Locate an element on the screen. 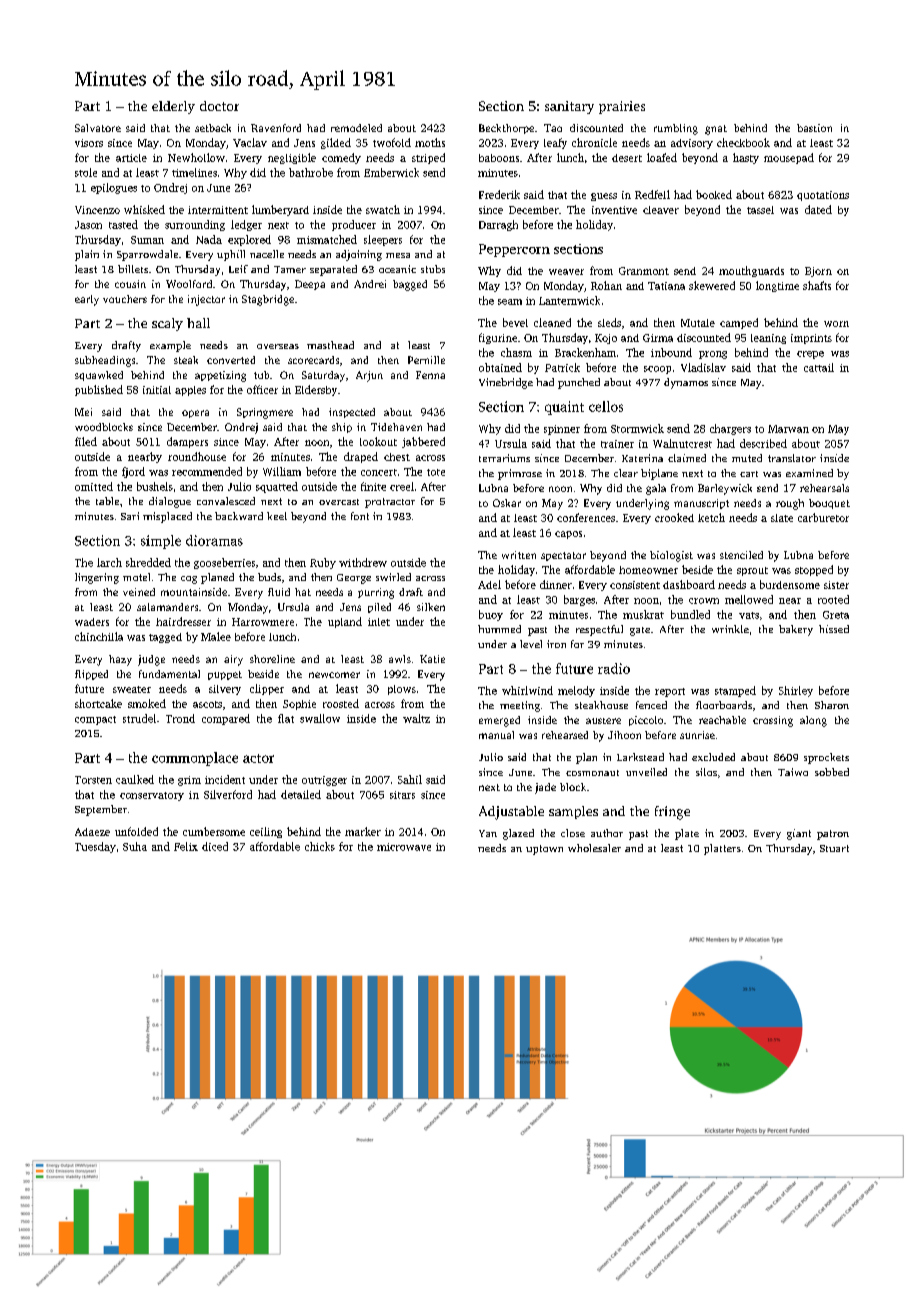 The height and width of the screenshot is (1308, 924). leaning is located at coordinates (768, 339).
